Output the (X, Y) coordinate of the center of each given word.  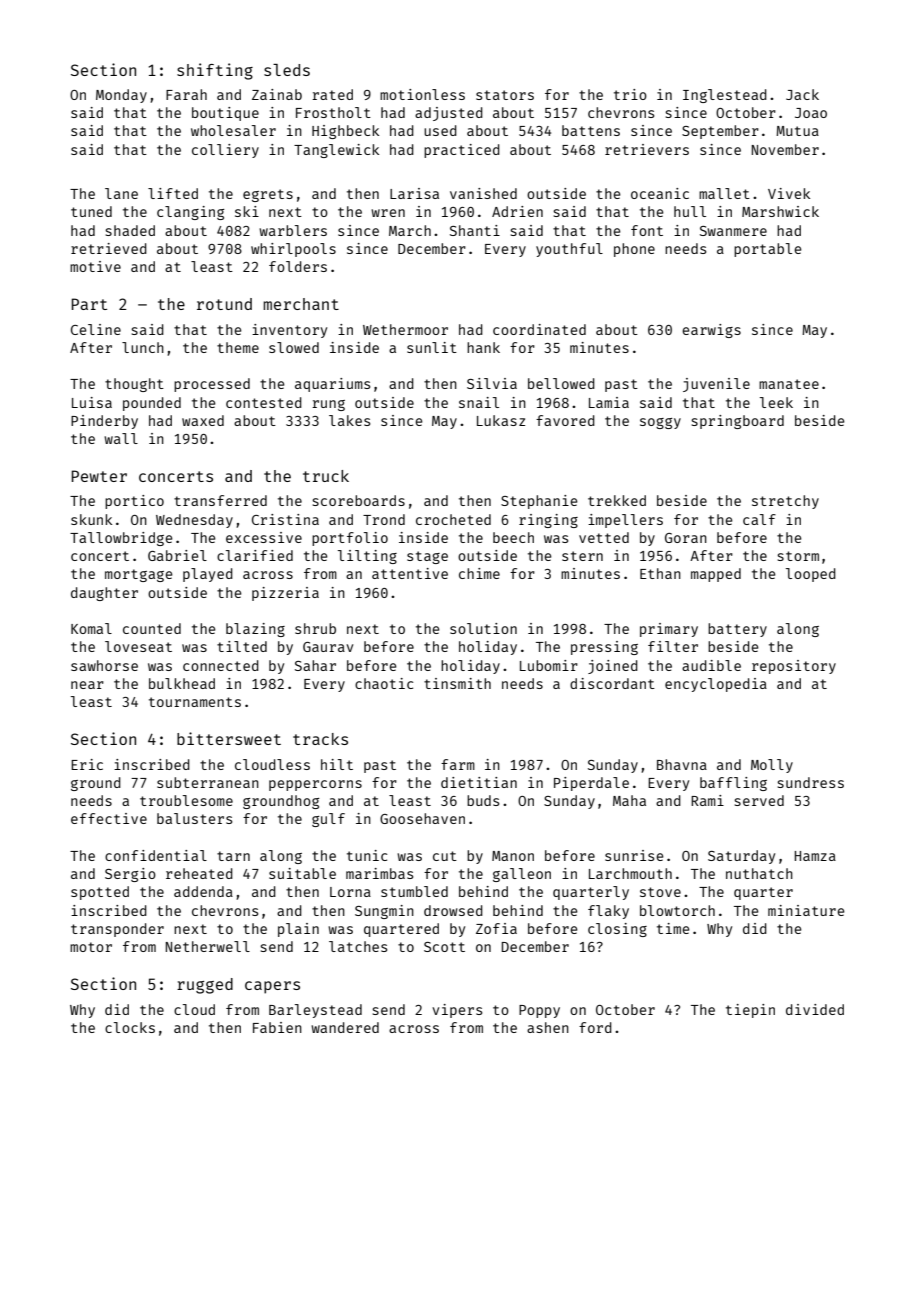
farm (458, 764)
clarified (255, 555)
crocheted (453, 519)
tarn (233, 856)
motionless (422, 94)
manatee (789, 384)
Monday (121, 96)
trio (630, 94)
